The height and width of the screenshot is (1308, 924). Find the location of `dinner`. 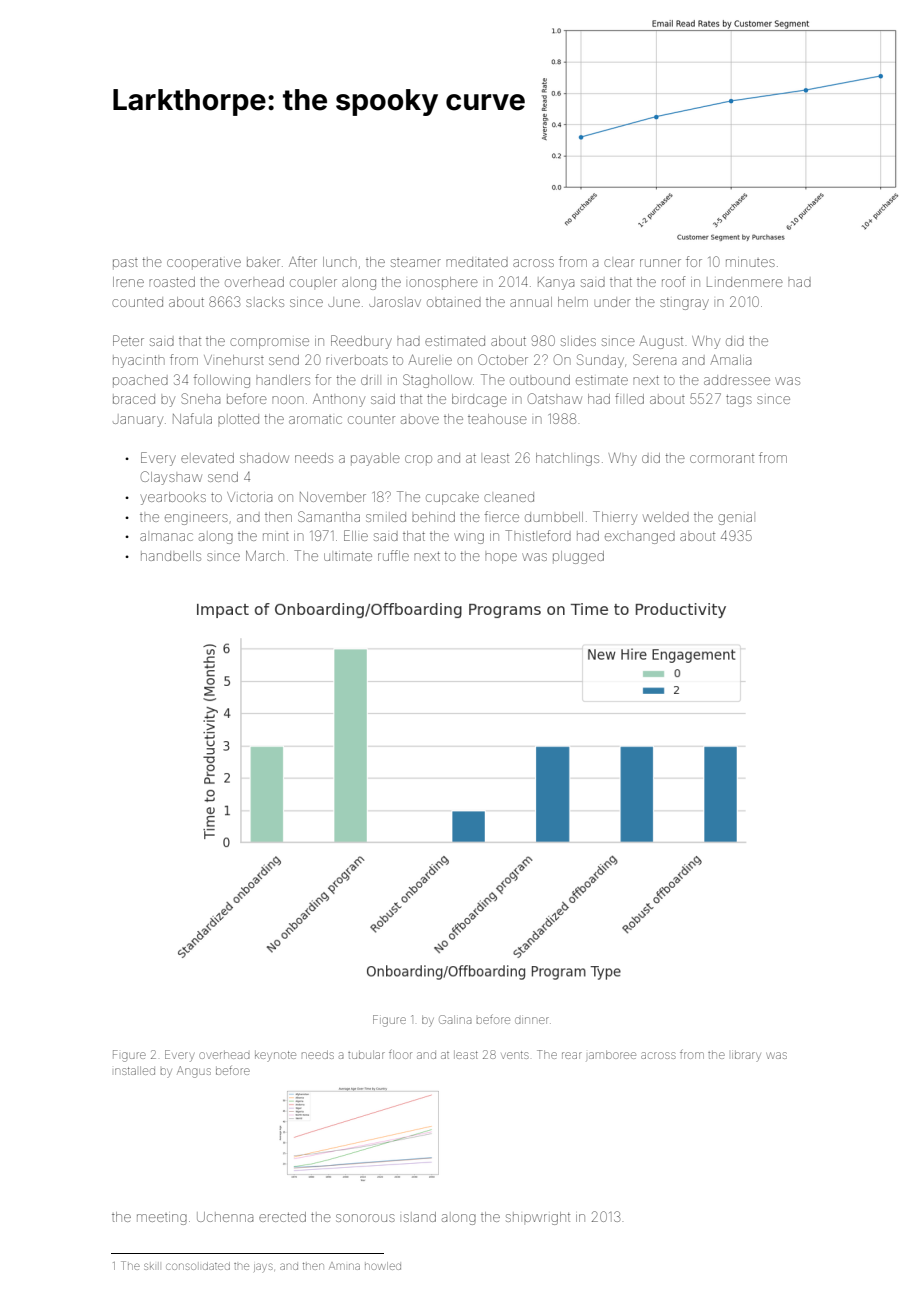

dinner is located at coordinates (532, 1020).
